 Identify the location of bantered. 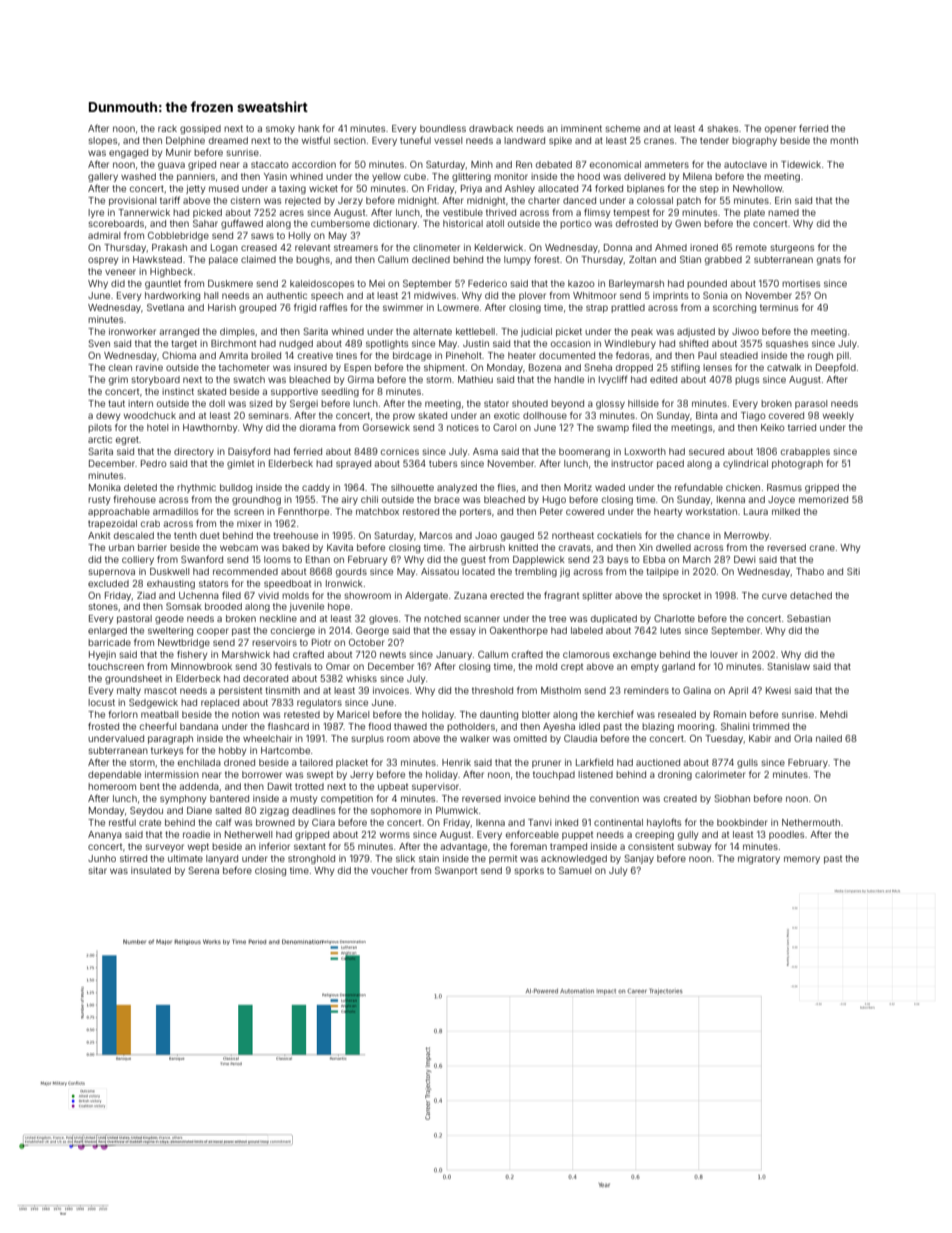
(229, 798).
